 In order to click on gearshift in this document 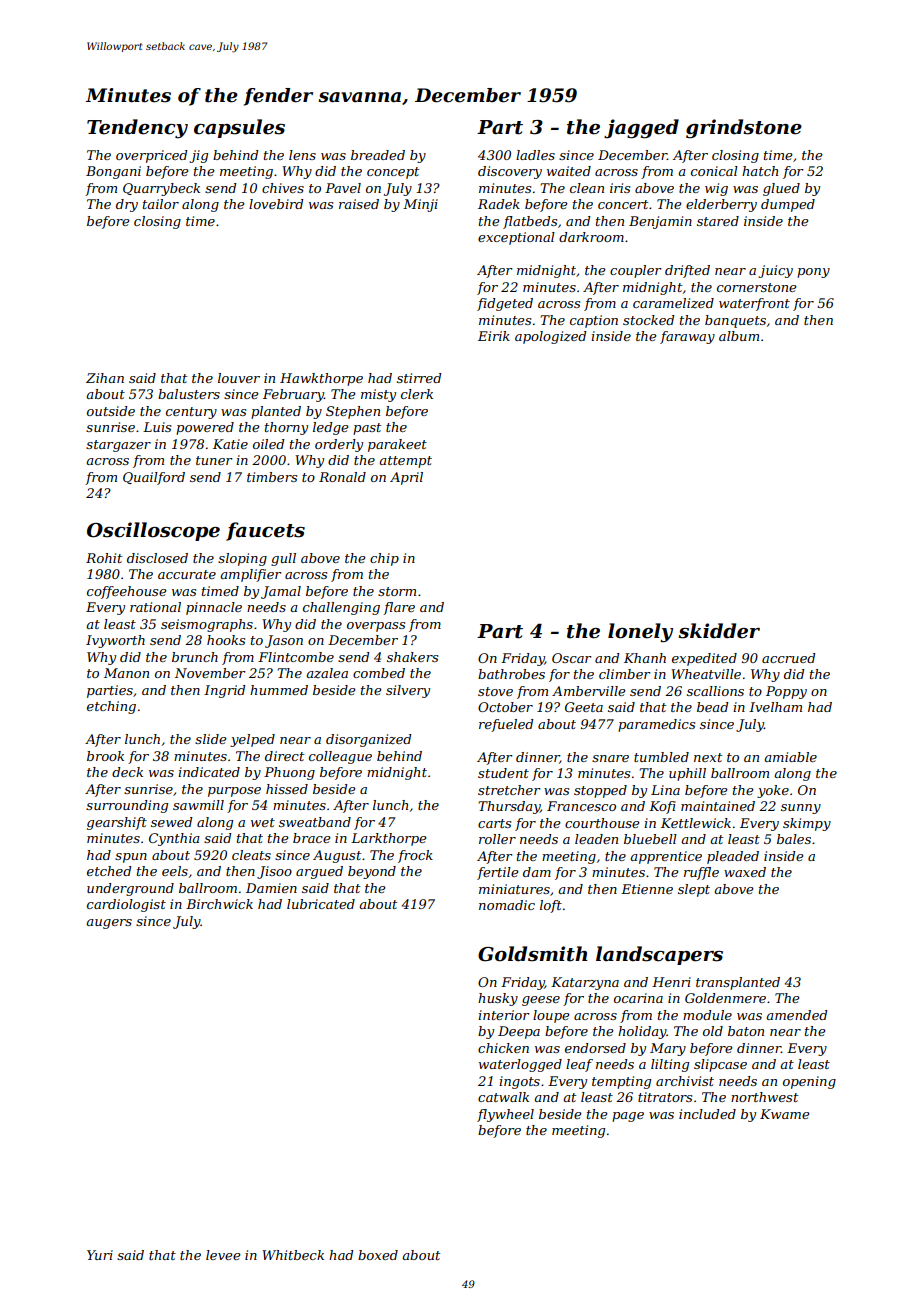, I will do `click(117, 823)`.
